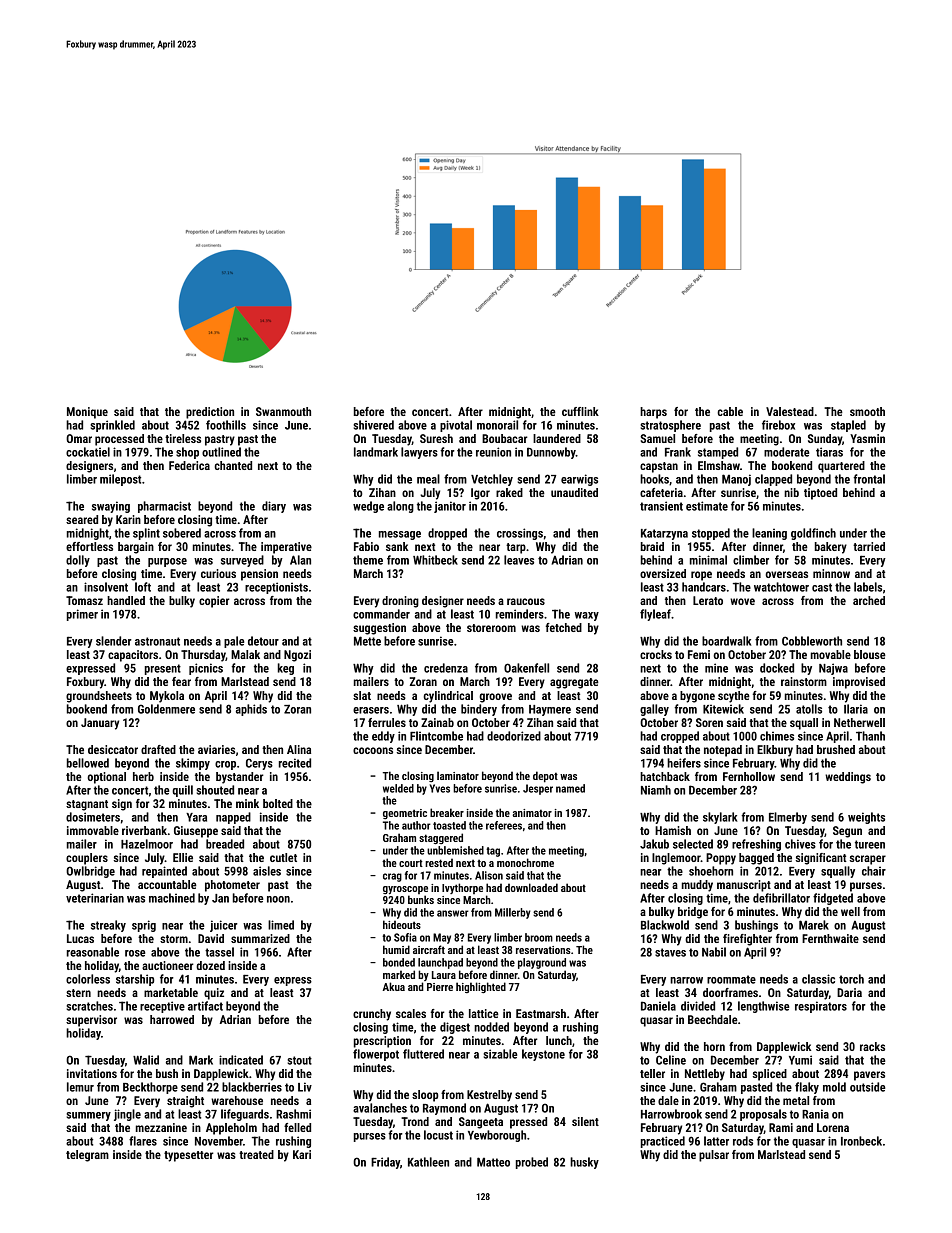  I want to click on Flintcombe, so click(436, 736).
